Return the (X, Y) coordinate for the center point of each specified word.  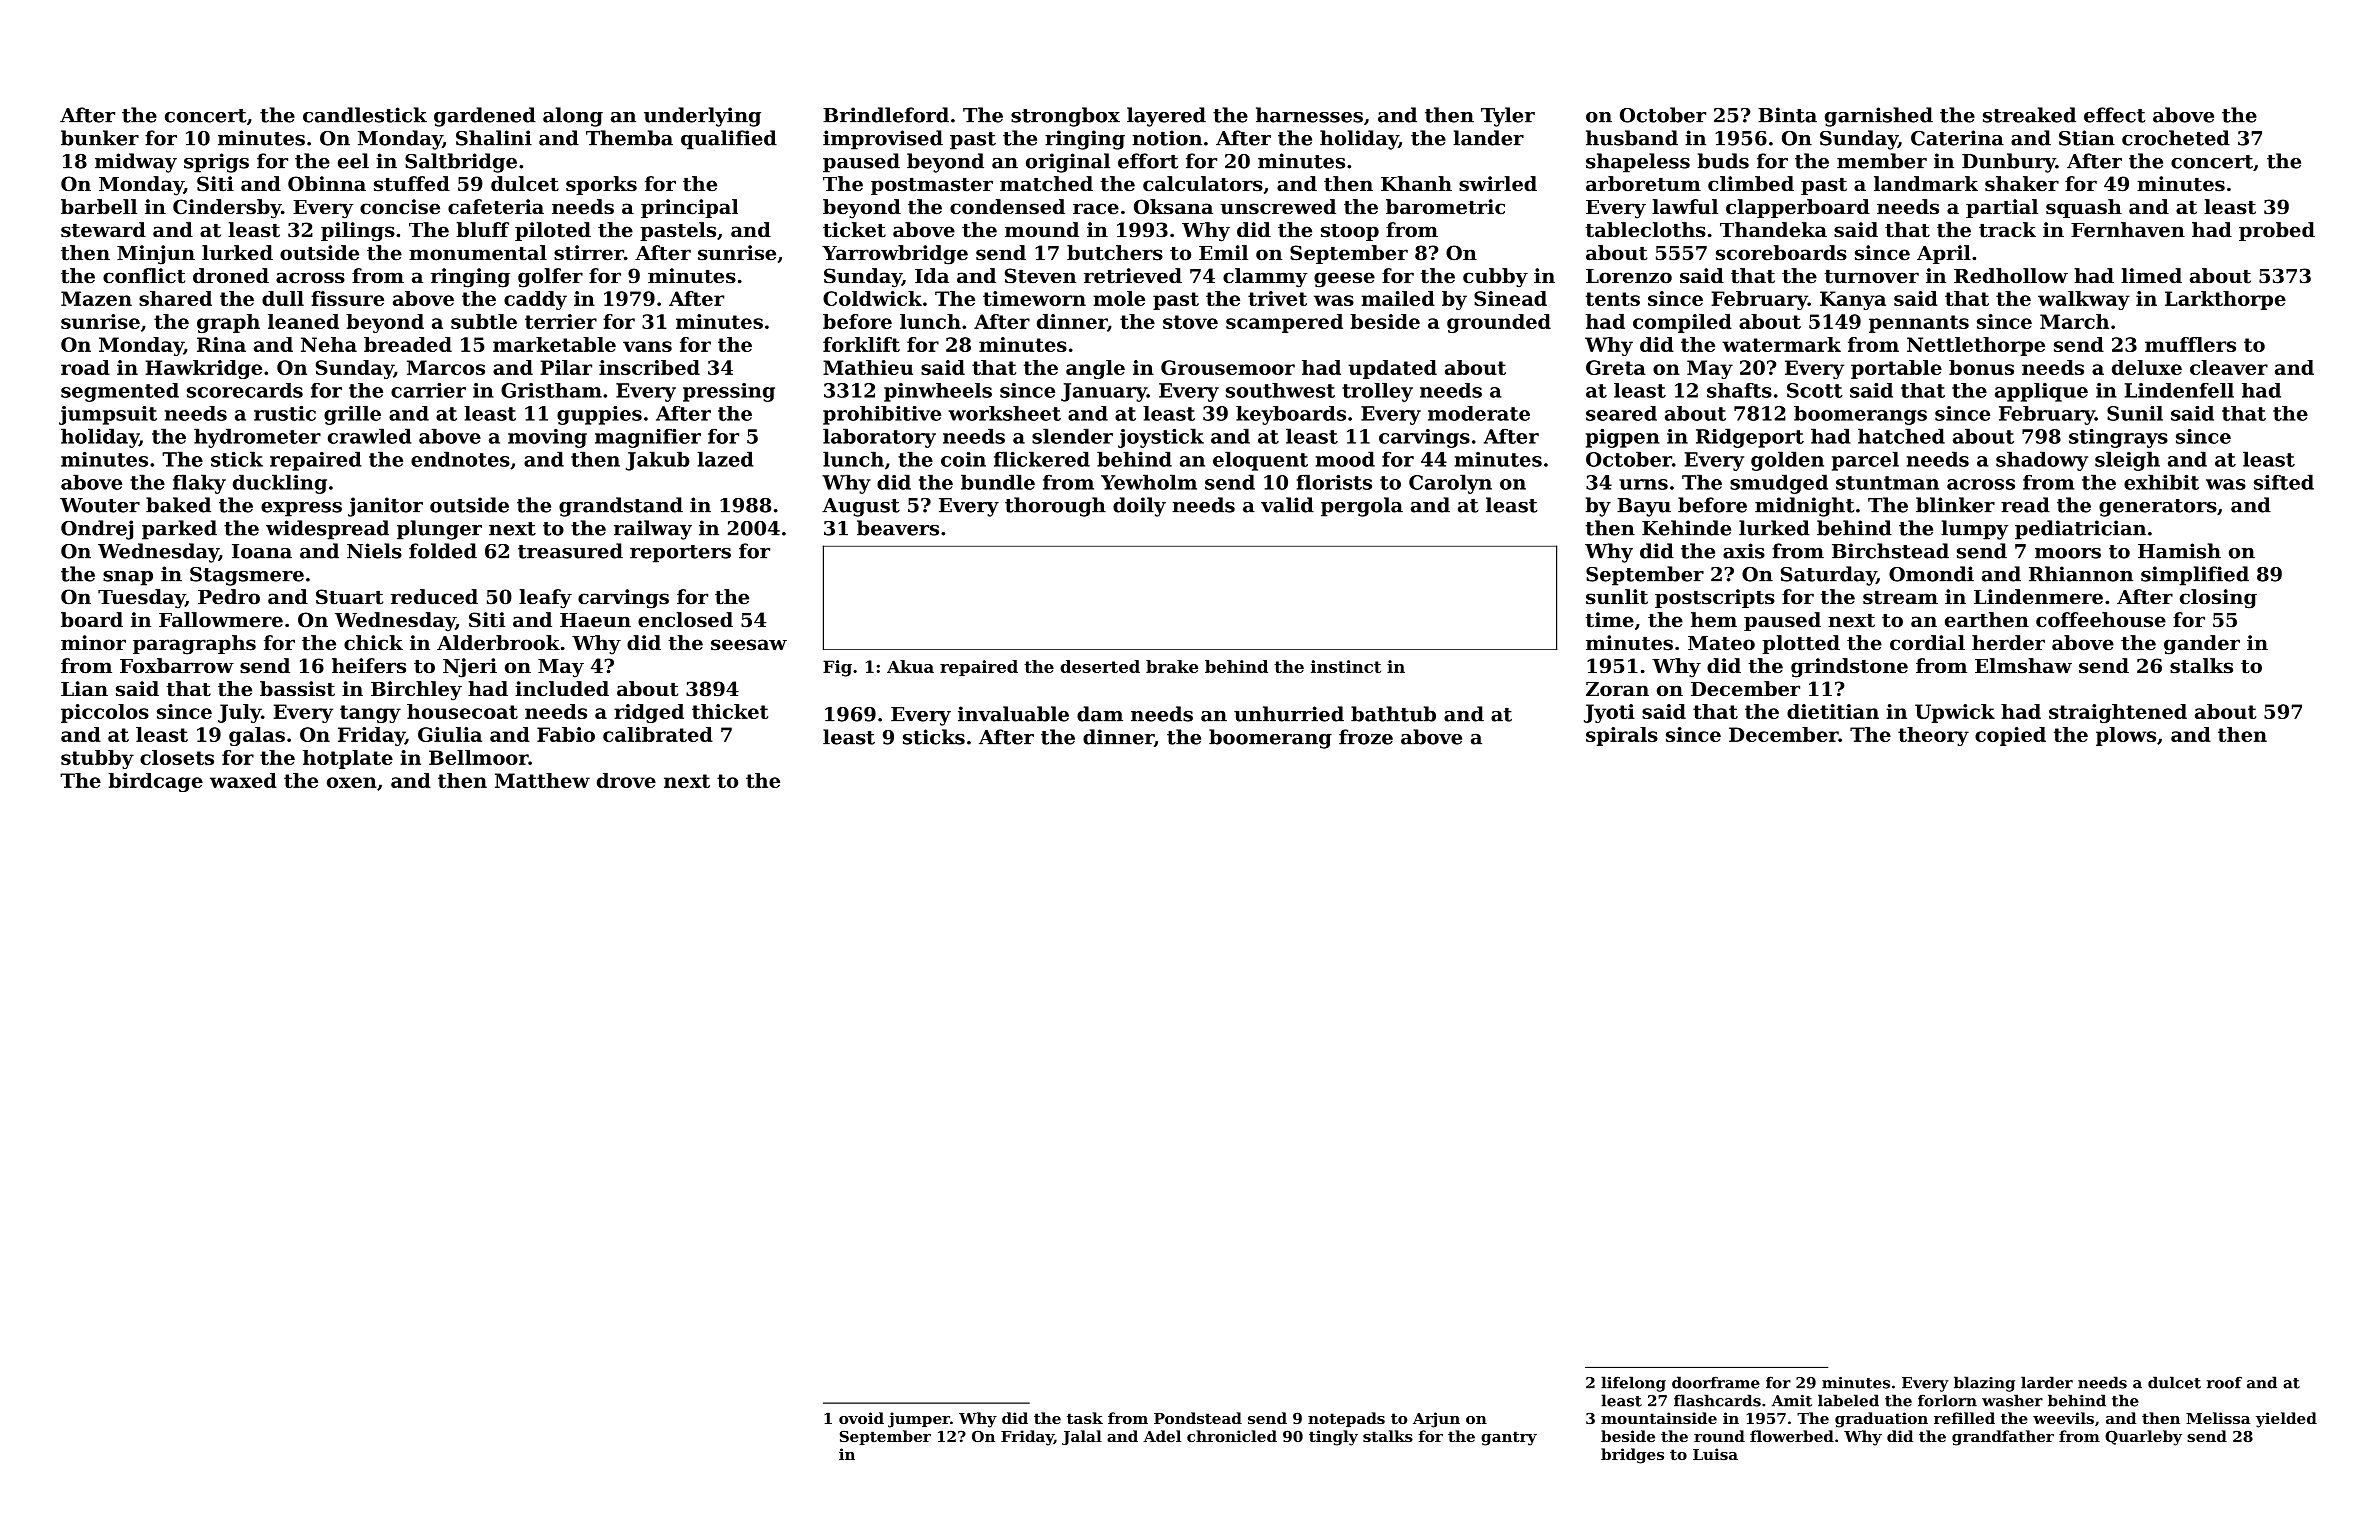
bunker (100, 138)
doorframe (1716, 1382)
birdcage (155, 782)
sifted (2284, 482)
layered (1166, 117)
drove (626, 780)
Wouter (100, 505)
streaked (2029, 115)
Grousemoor (1228, 367)
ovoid (861, 1418)
